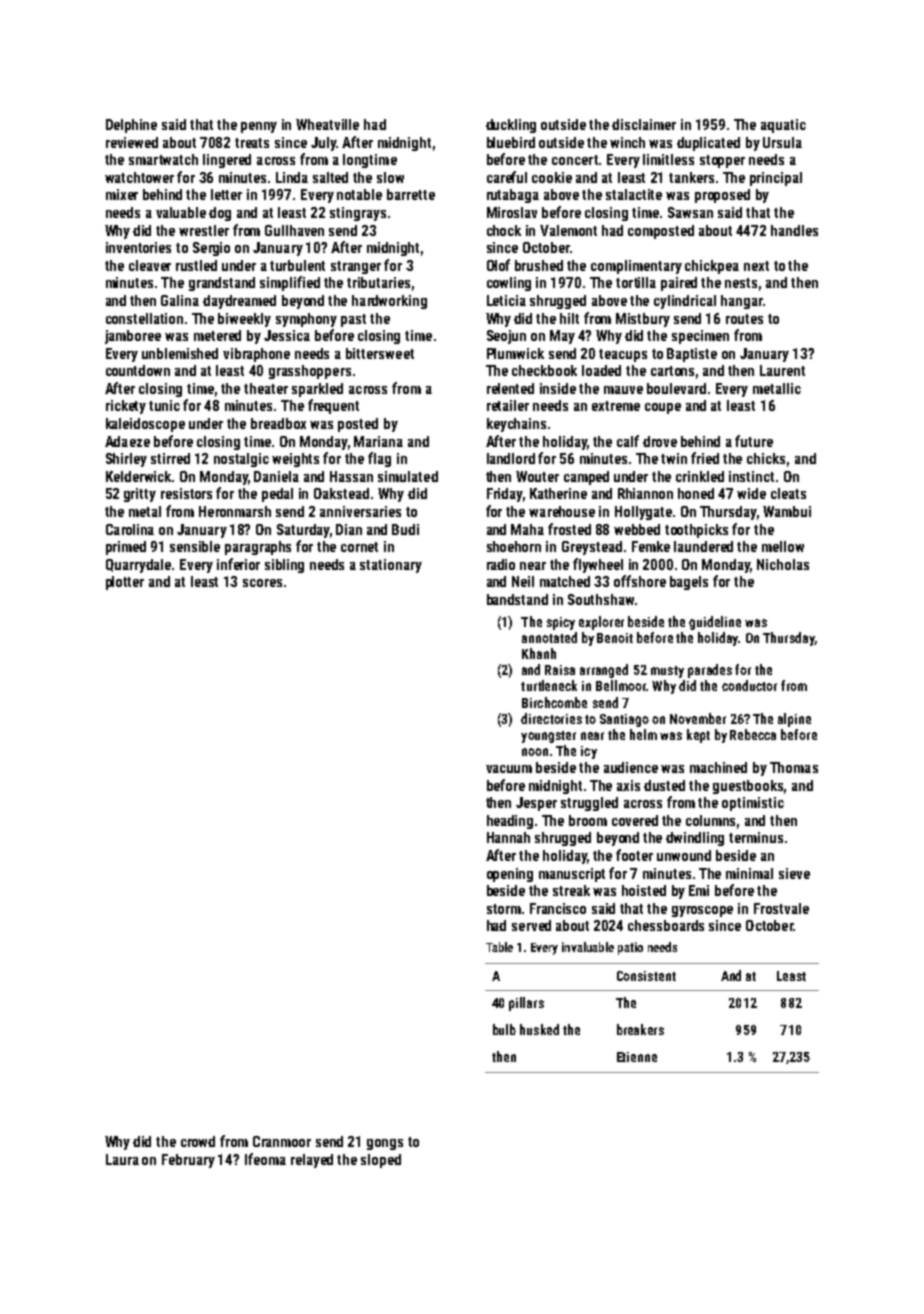 The image size is (924, 1314). What do you see at coordinates (504, 909) in the image?
I see `storm` at bounding box center [504, 909].
